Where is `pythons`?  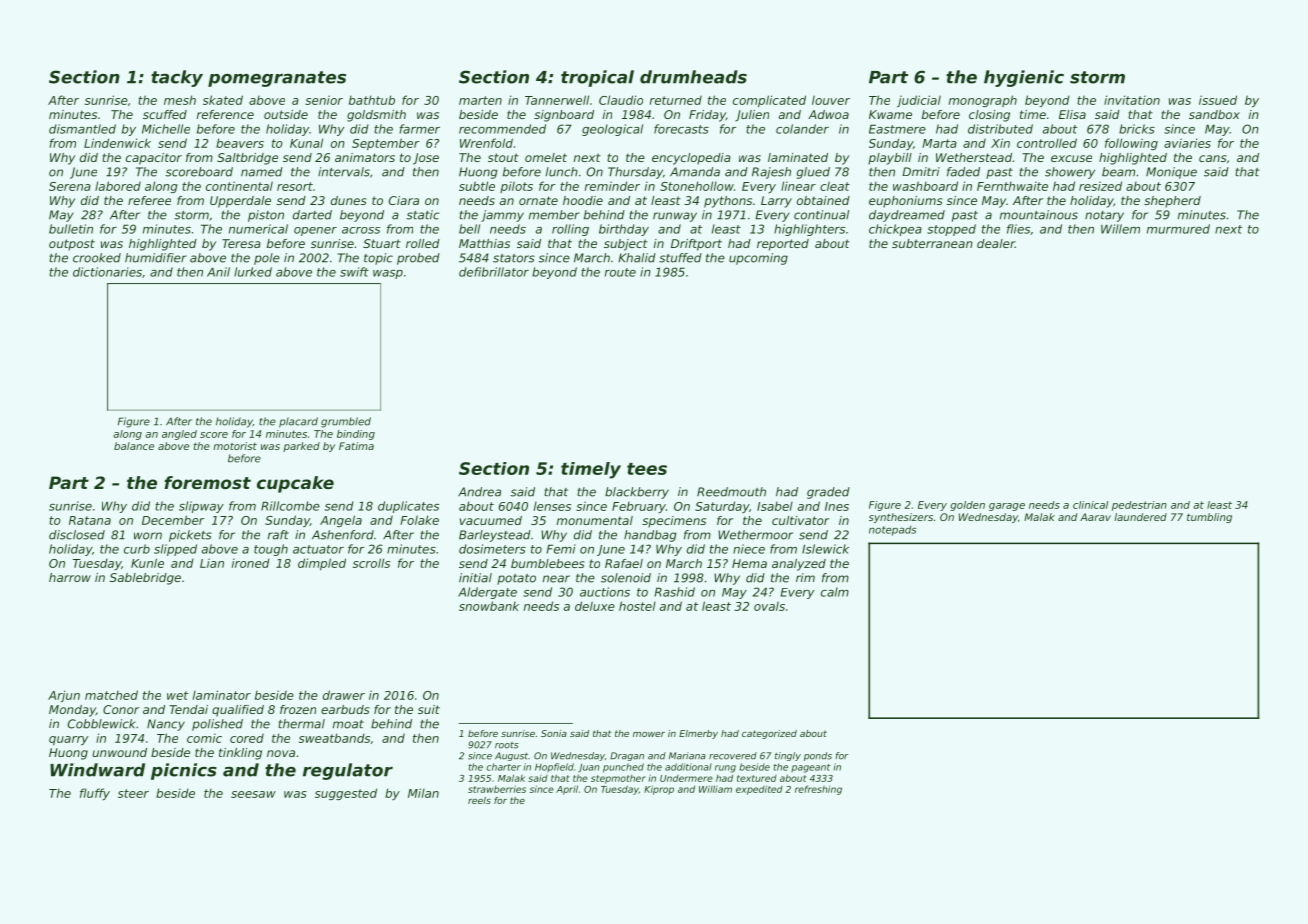 pythons is located at coordinates (728, 202).
